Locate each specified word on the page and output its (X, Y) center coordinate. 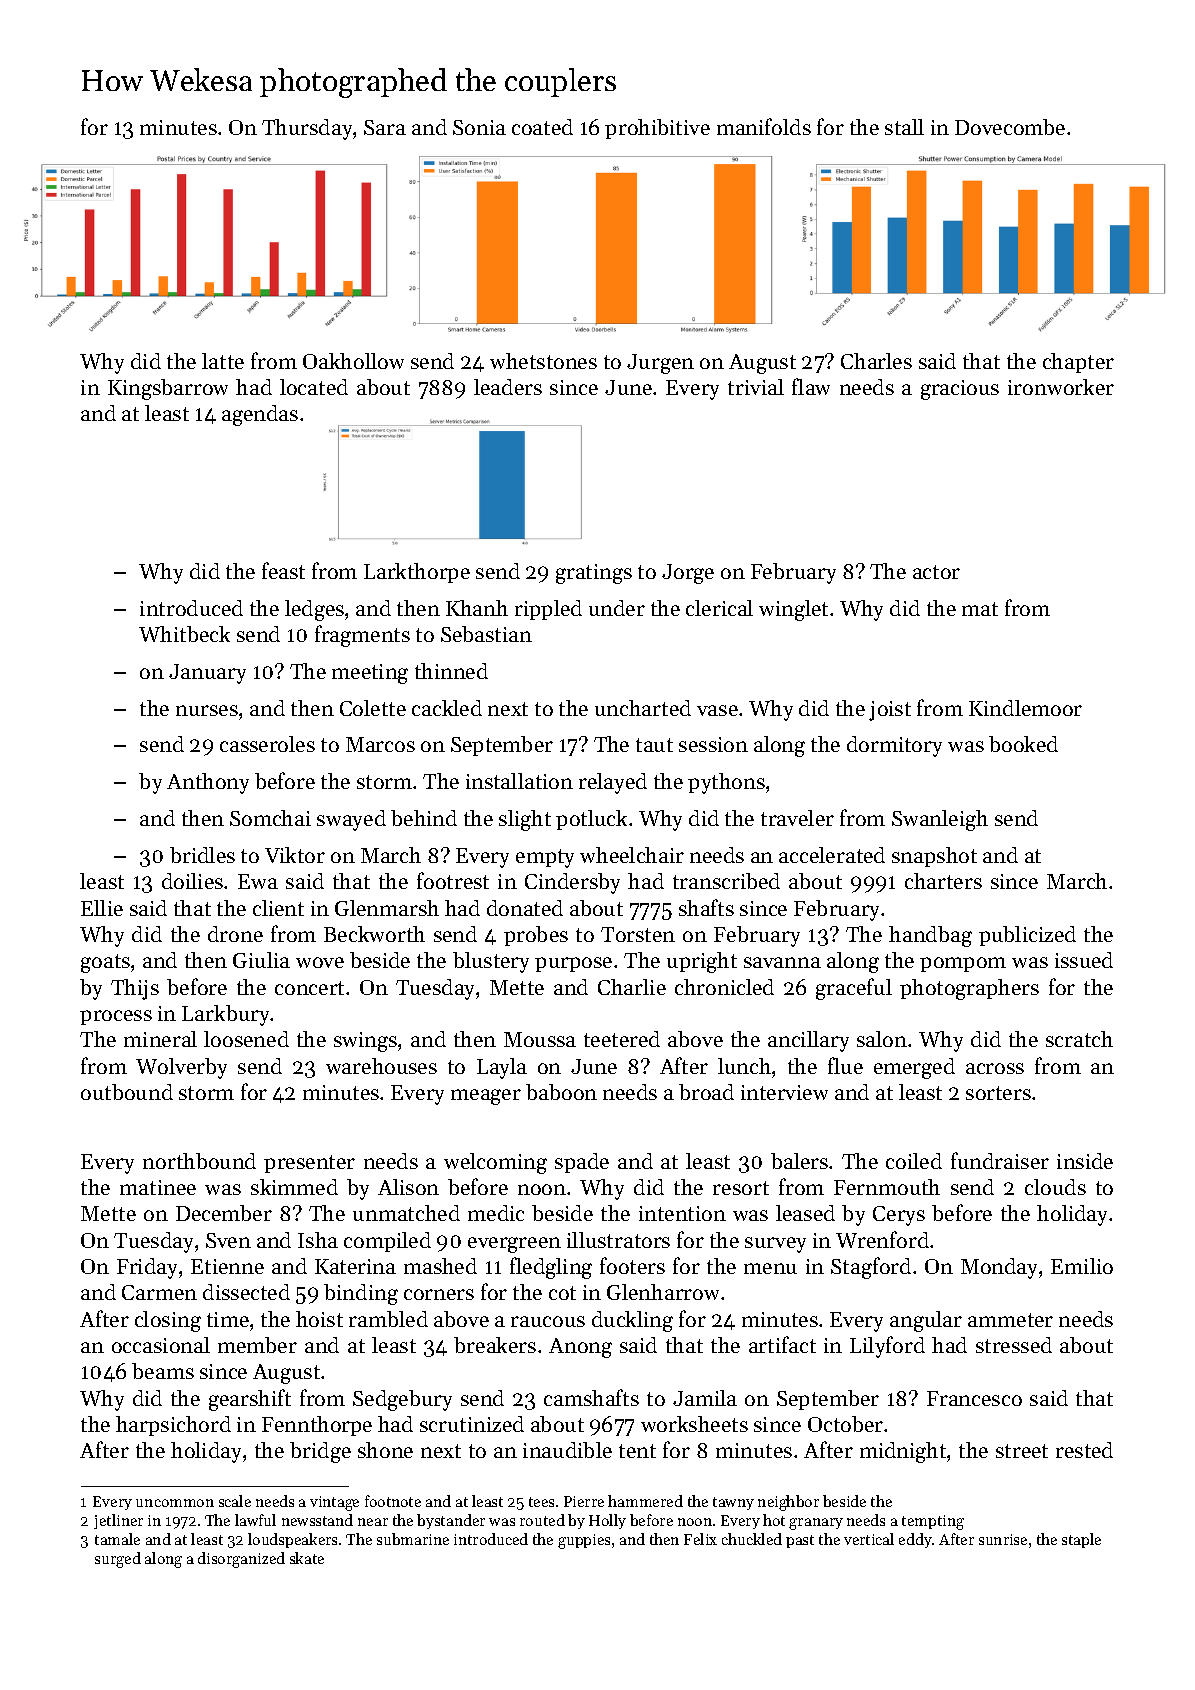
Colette (373, 708)
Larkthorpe (417, 573)
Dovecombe (1010, 127)
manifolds (764, 126)
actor (936, 572)
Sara (385, 127)
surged (118, 1560)
